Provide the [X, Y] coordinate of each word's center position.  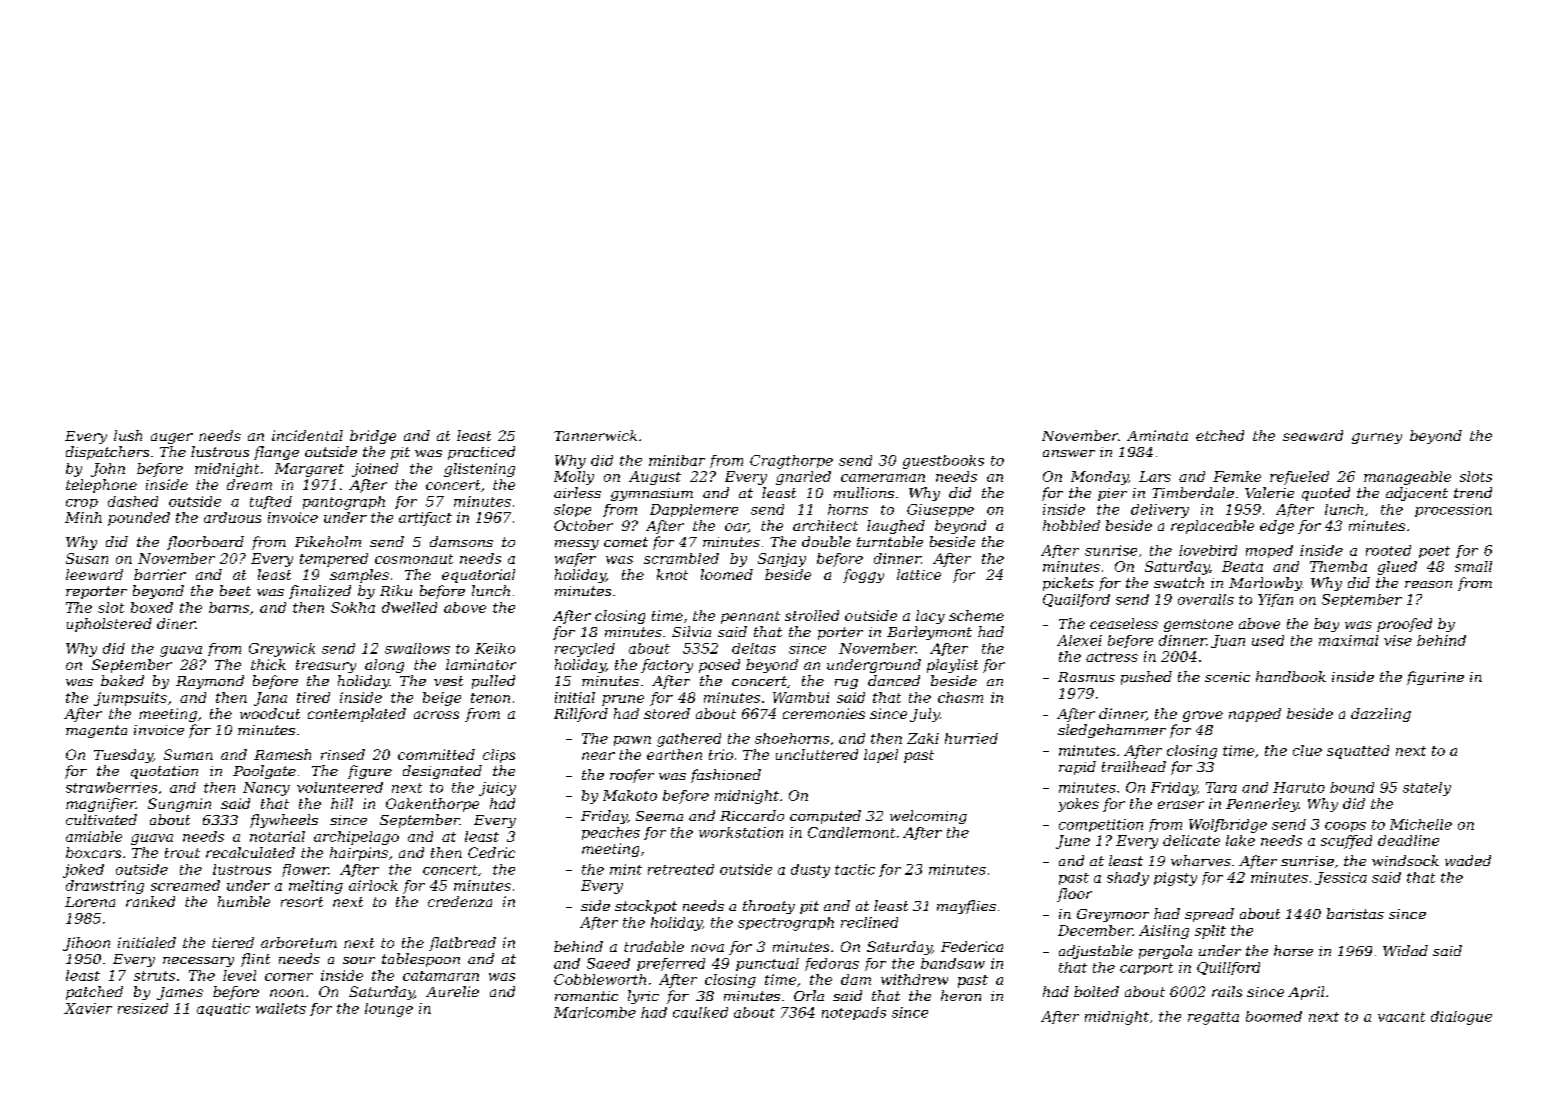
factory [667, 666]
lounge [389, 1010]
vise [1398, 640]
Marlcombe [595, 1012]
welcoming [928, 817]
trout [182, 853]
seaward [1313, 435]
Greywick [282, 650]
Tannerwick [595, 435]
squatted [1358, 752]
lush [128, 435]
